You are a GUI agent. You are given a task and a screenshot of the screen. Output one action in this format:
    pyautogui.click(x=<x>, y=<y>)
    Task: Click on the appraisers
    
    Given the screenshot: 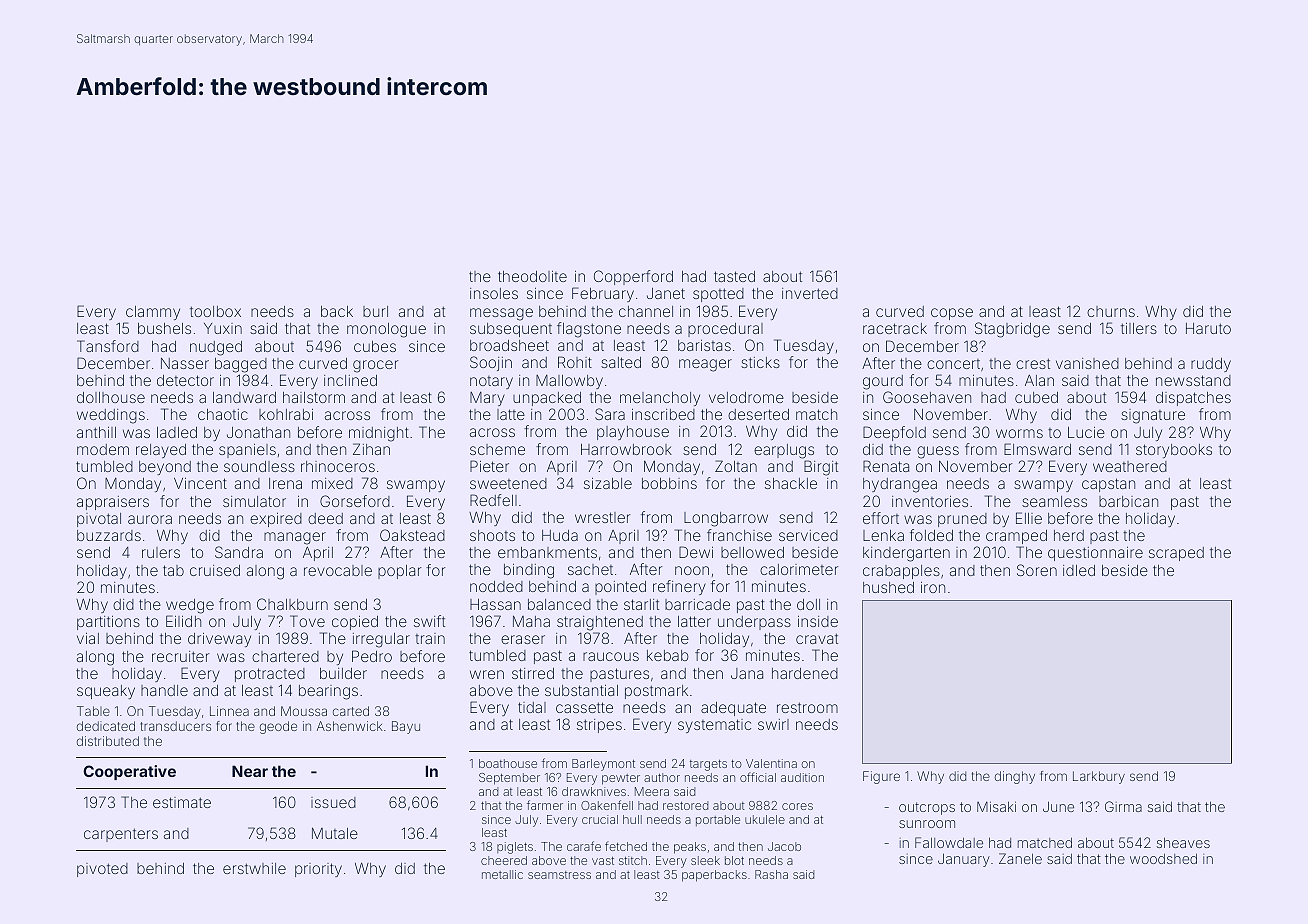 What is the action you would take?
    pyautogui.click(x=113, y=503)
